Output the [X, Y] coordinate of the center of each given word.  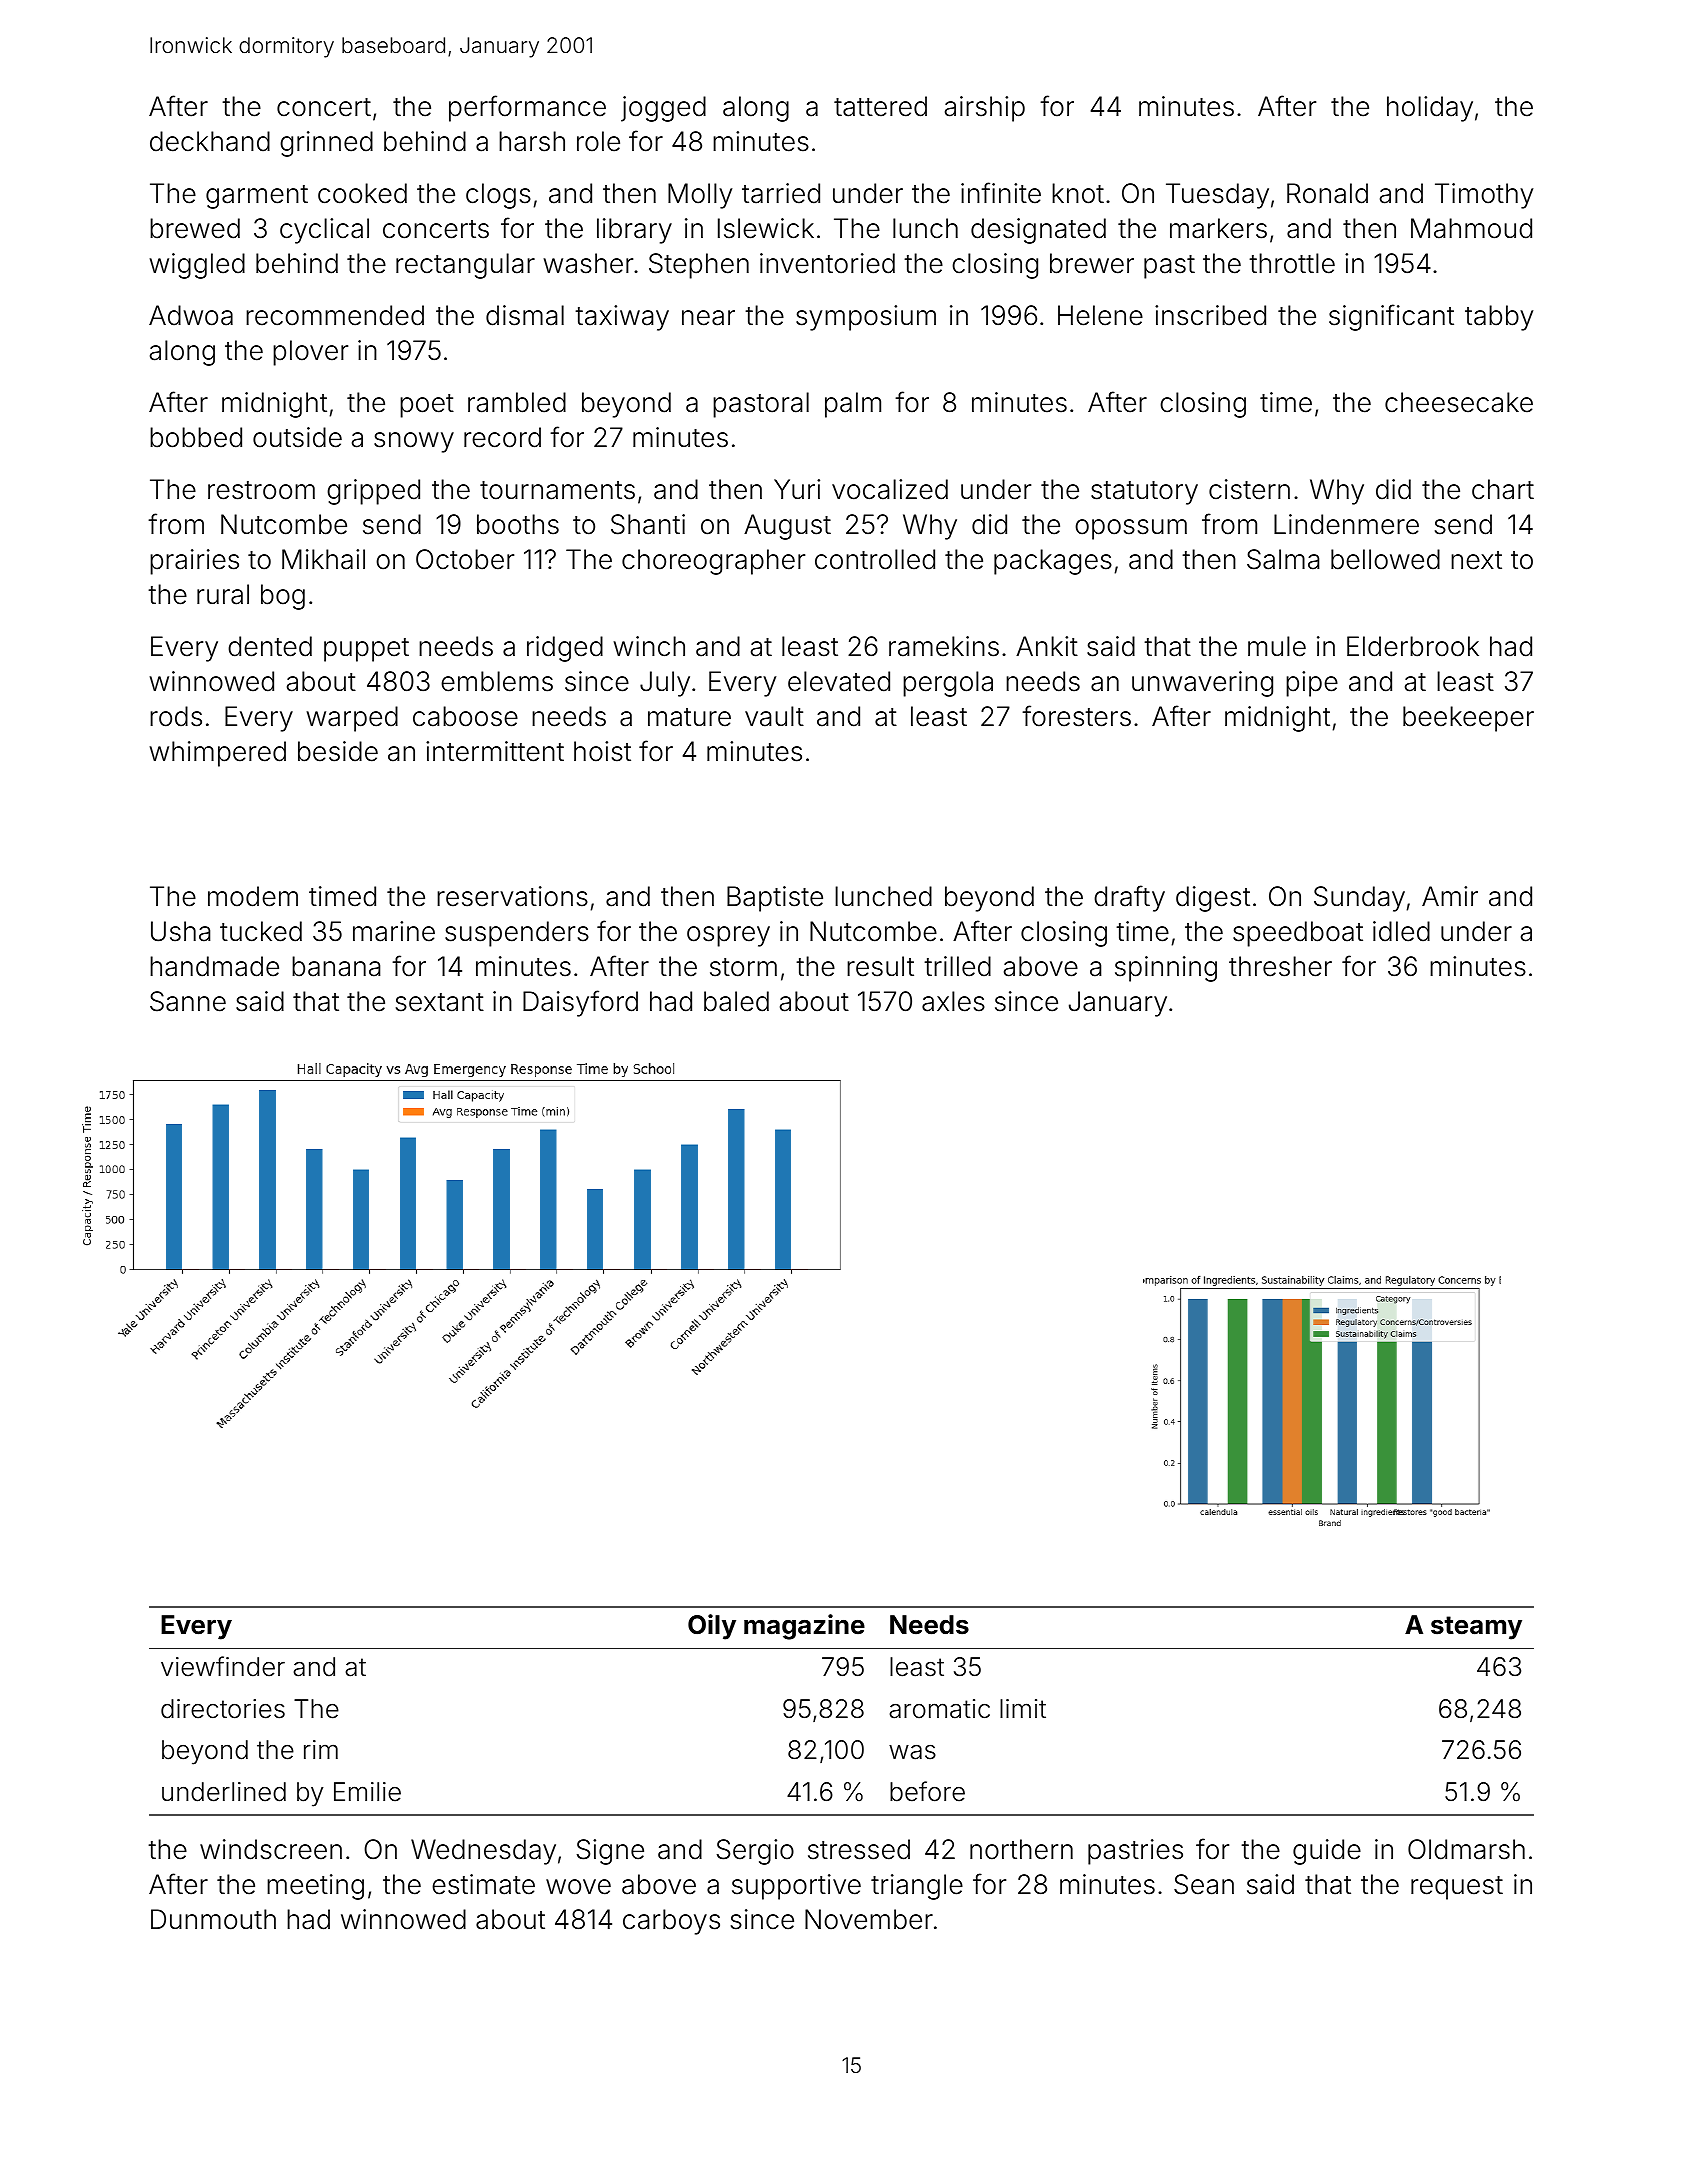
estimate [483, 1884]
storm [743, 967]
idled [1401, 931]
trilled [957, 966]
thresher [1280, 966]
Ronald [1327, 193]
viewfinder [223, 1666]
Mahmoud [1471, 228]
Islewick [766, 228]
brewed [195, 228]
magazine [804, 1627]
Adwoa [191, 315]
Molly [700, 196]
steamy [1476, 1628]
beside [338, 751]
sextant [440, 1002]
